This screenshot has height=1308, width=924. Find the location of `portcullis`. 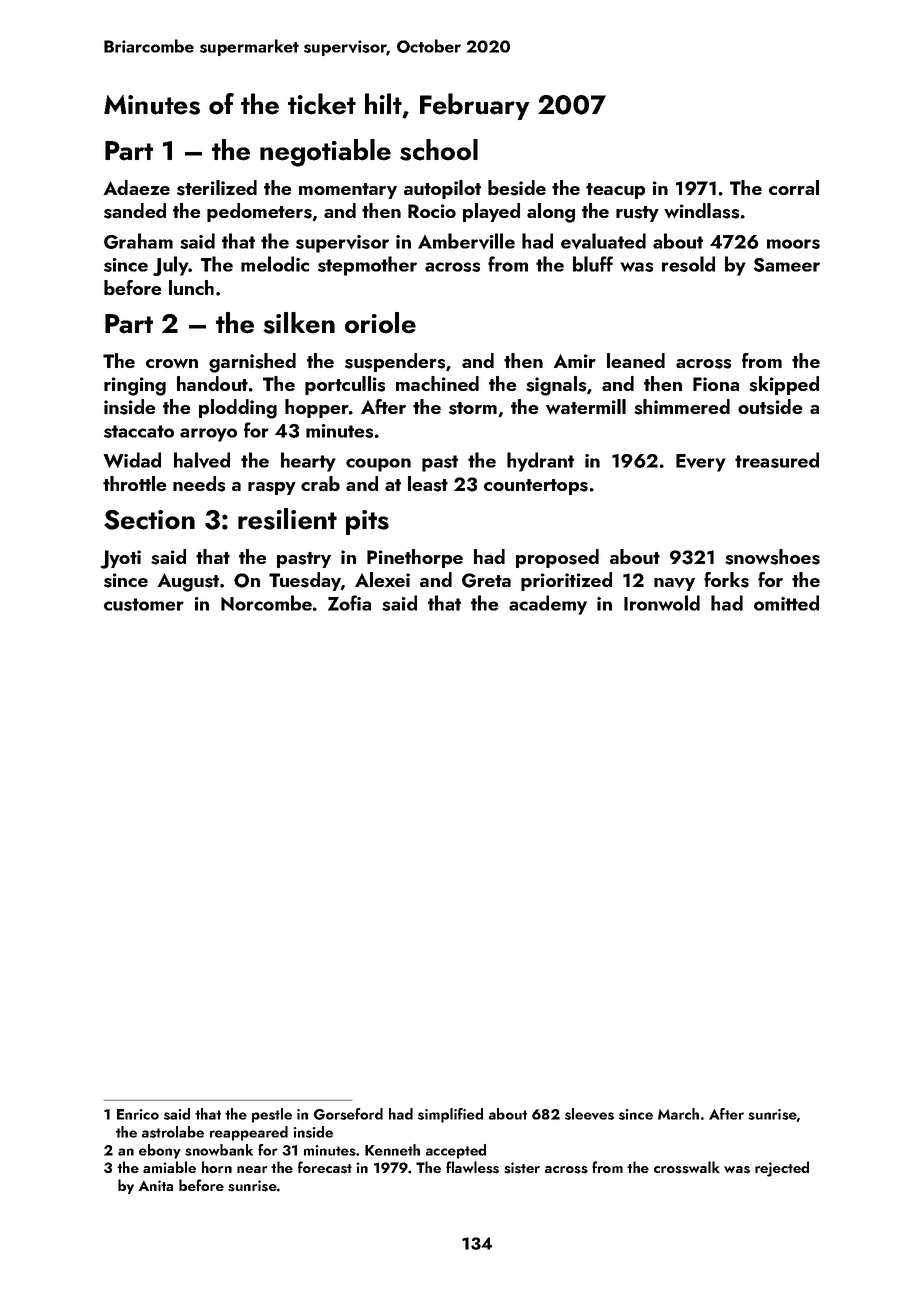

portcullis is located at coordinates (345, 385).
